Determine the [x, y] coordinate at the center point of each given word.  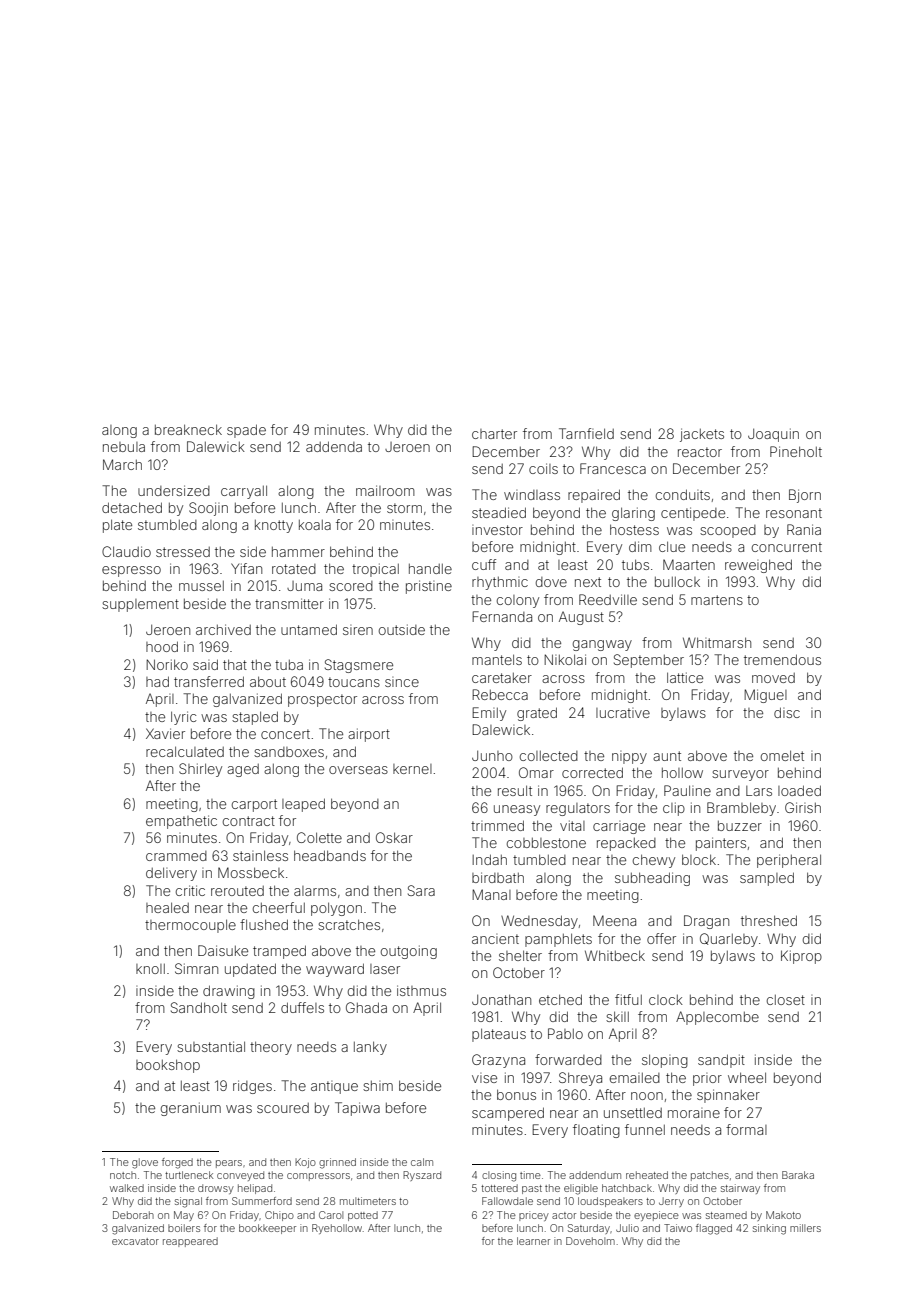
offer [661, 938]
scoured [283, 1108]
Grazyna [498, 1061]
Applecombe [717, 1018]
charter [494, 434]
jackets [702, 435]
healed [167, 907]
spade [246, 431]
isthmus [421, 990]
